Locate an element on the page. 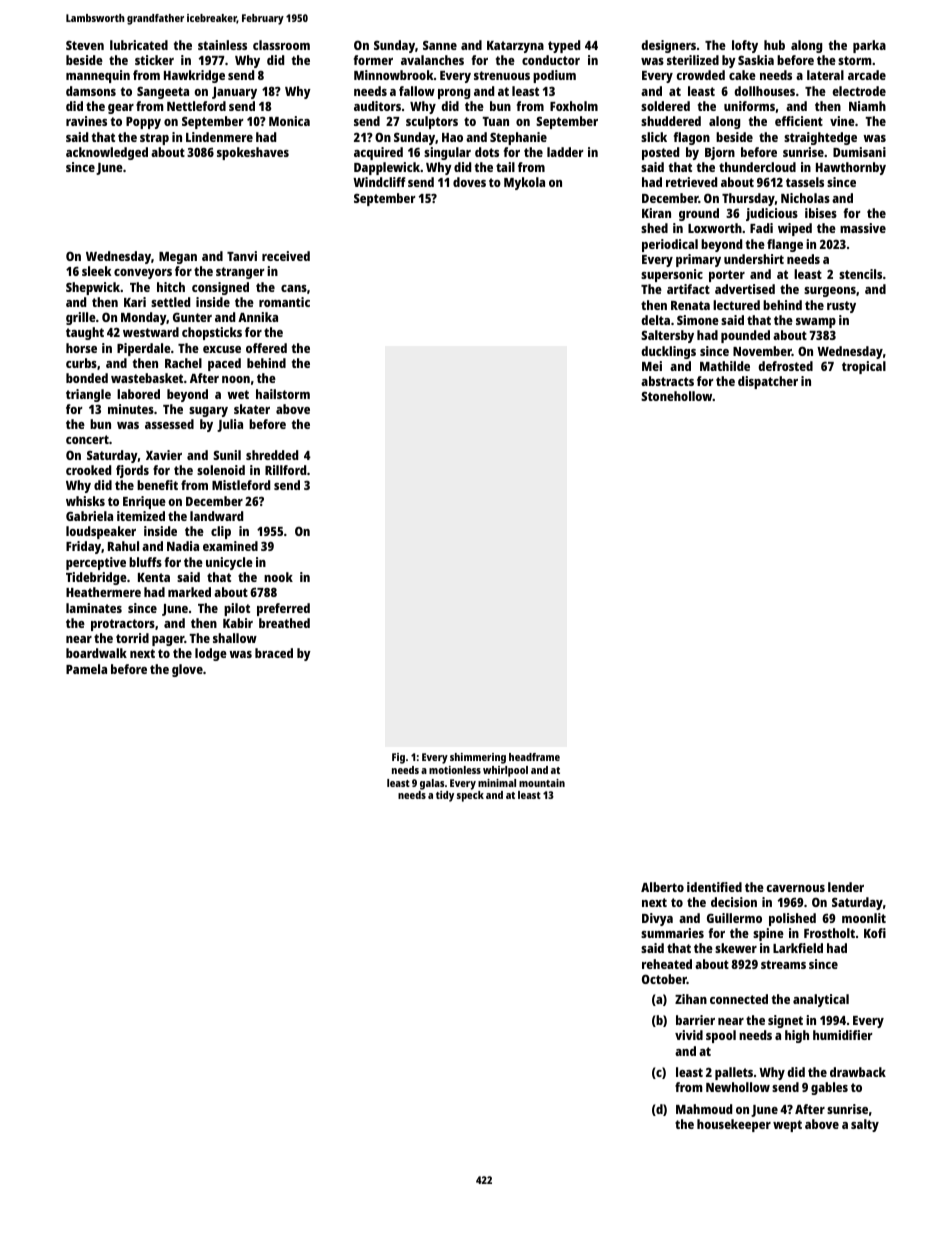  delta is located at coordinates (655, 320).
